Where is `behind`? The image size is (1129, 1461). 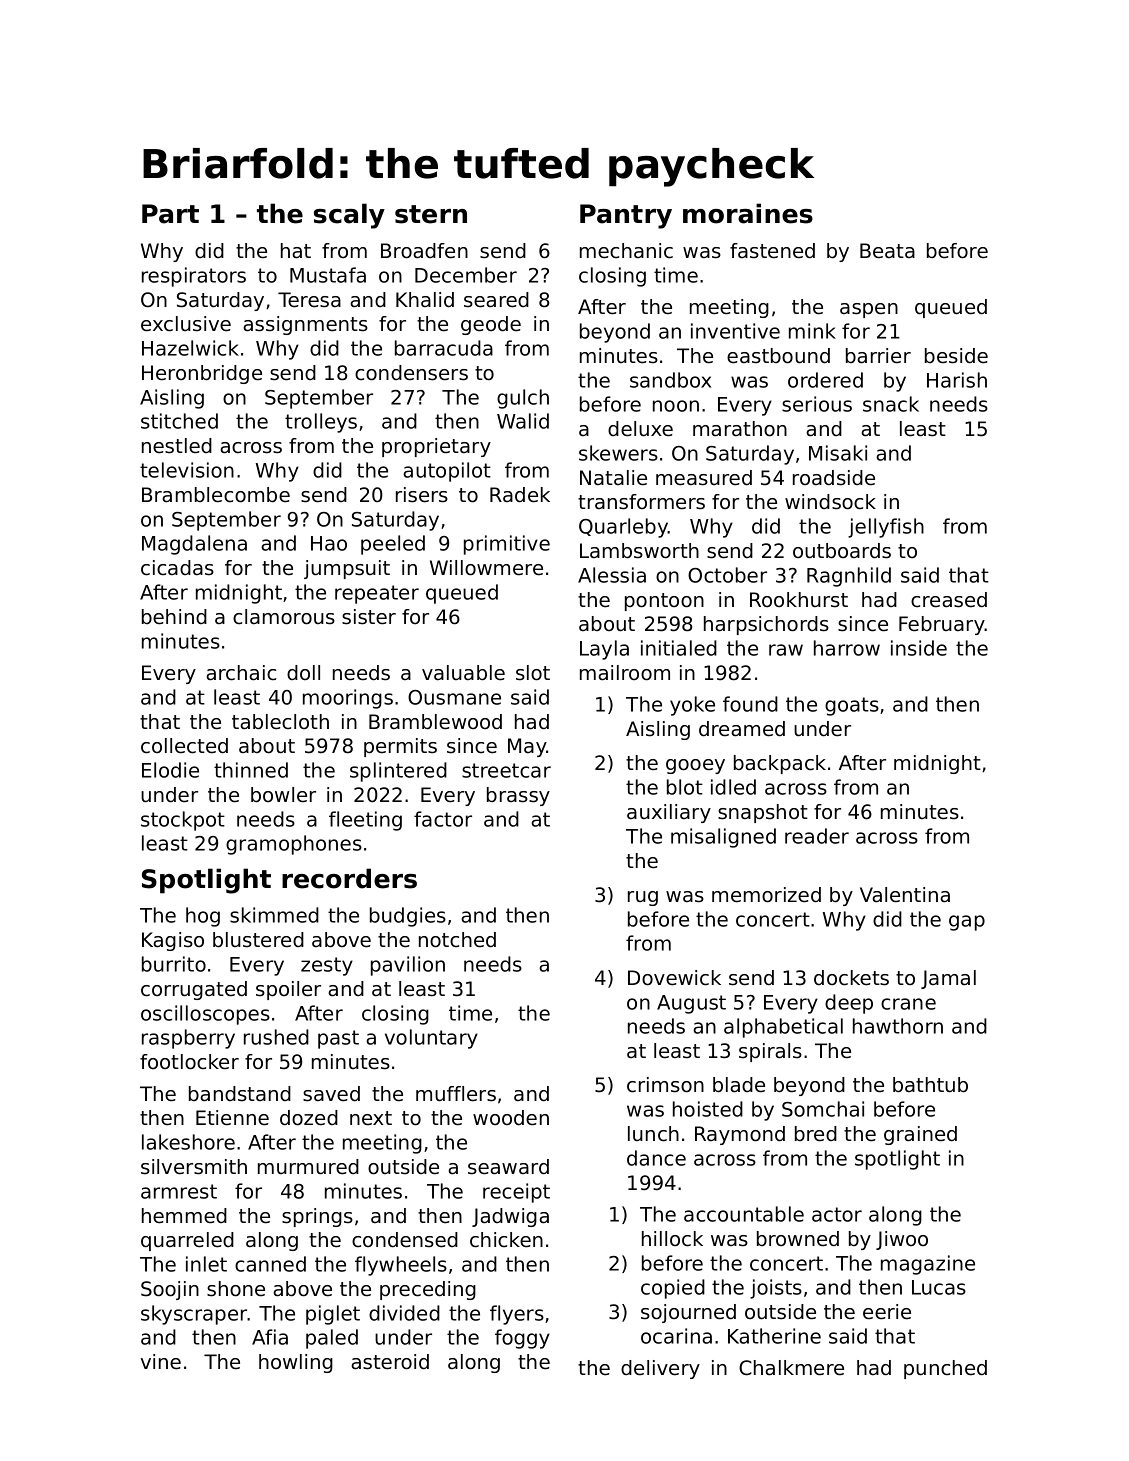
behind is located at coordinates (174, 617).
